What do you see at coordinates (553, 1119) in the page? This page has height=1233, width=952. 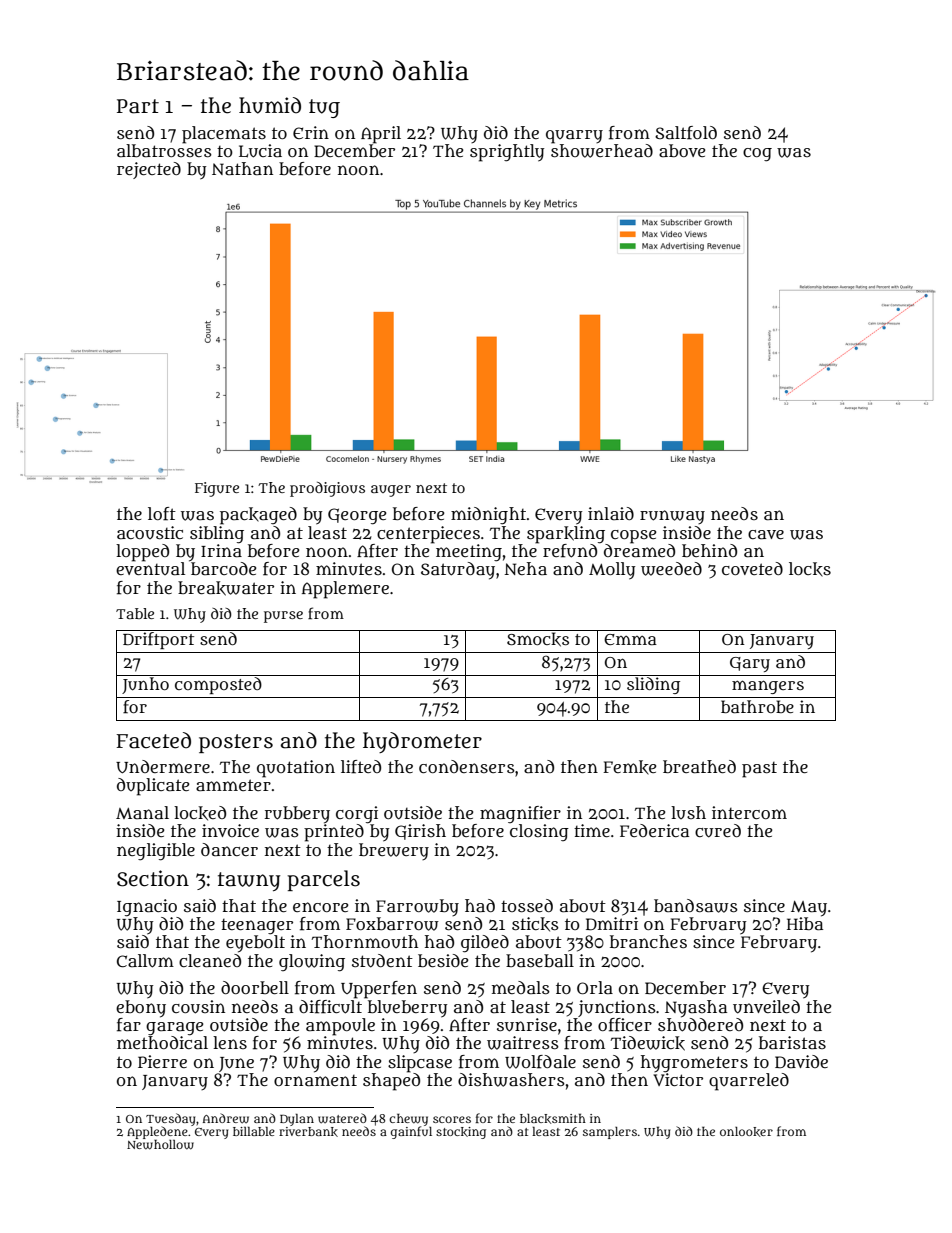 I see `blacksmith` at bounding box center [553, 1119].
